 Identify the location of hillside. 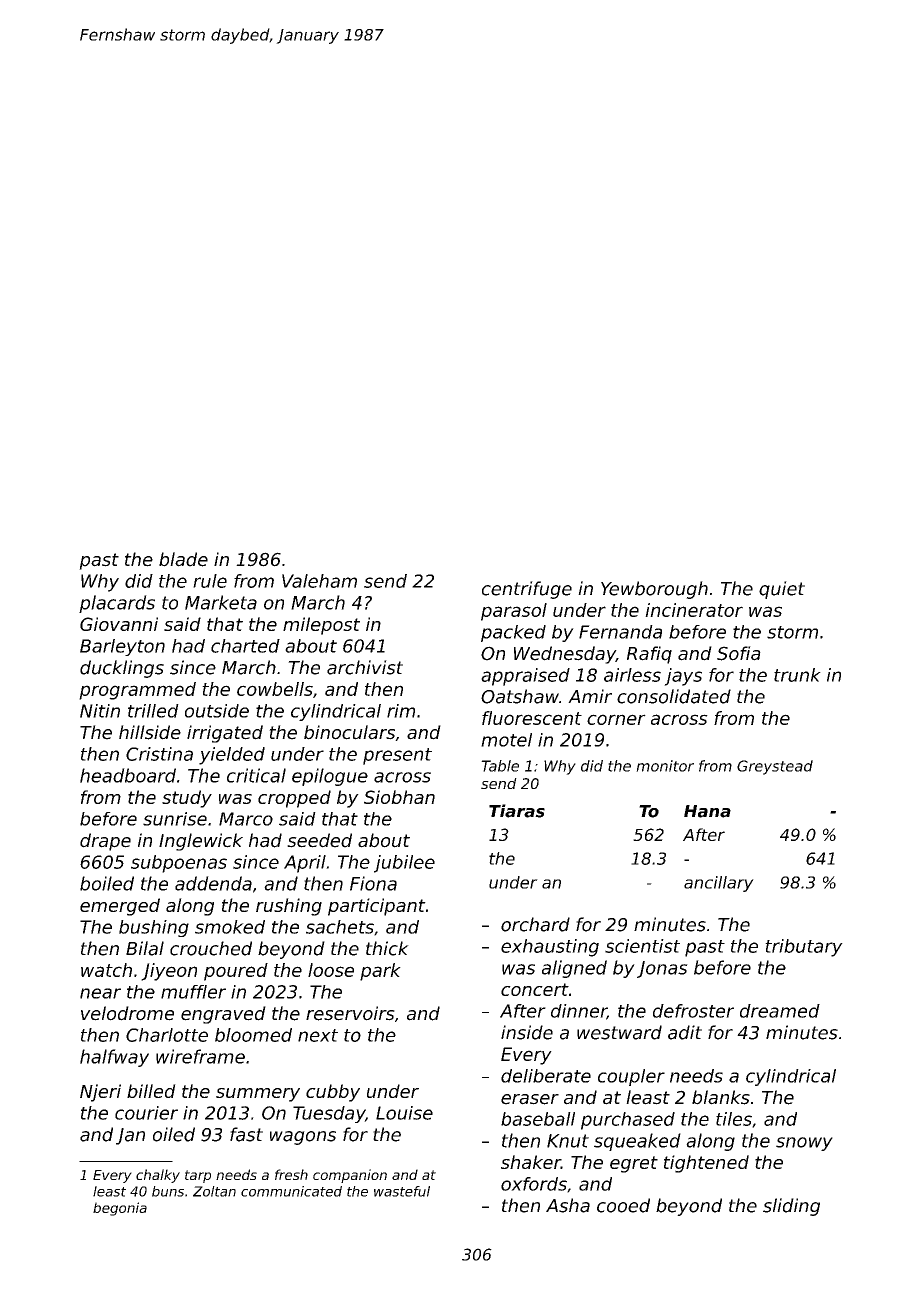
(150, 732).
